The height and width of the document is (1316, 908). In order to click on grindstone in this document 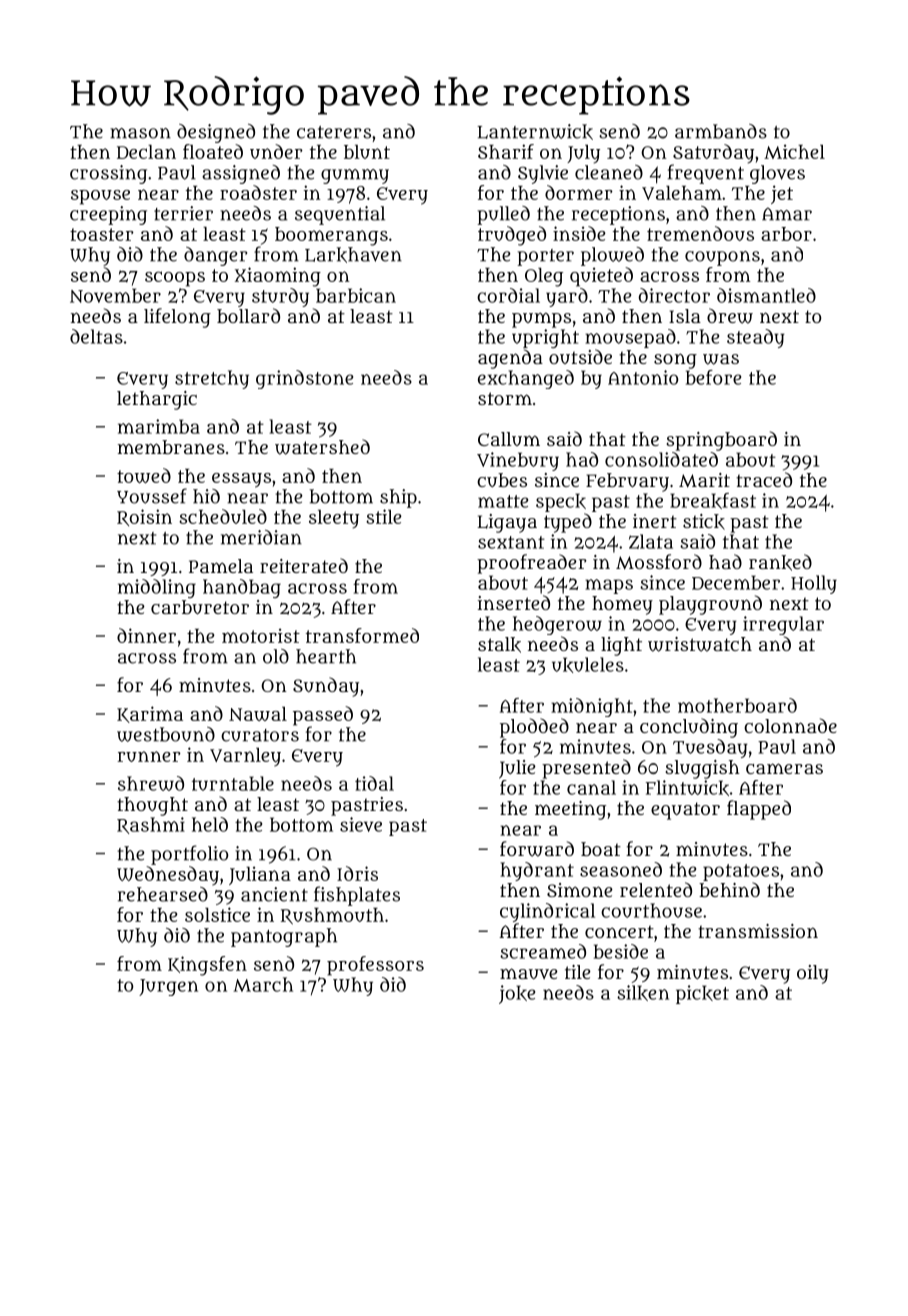, I will do `click(304, 379)`.
